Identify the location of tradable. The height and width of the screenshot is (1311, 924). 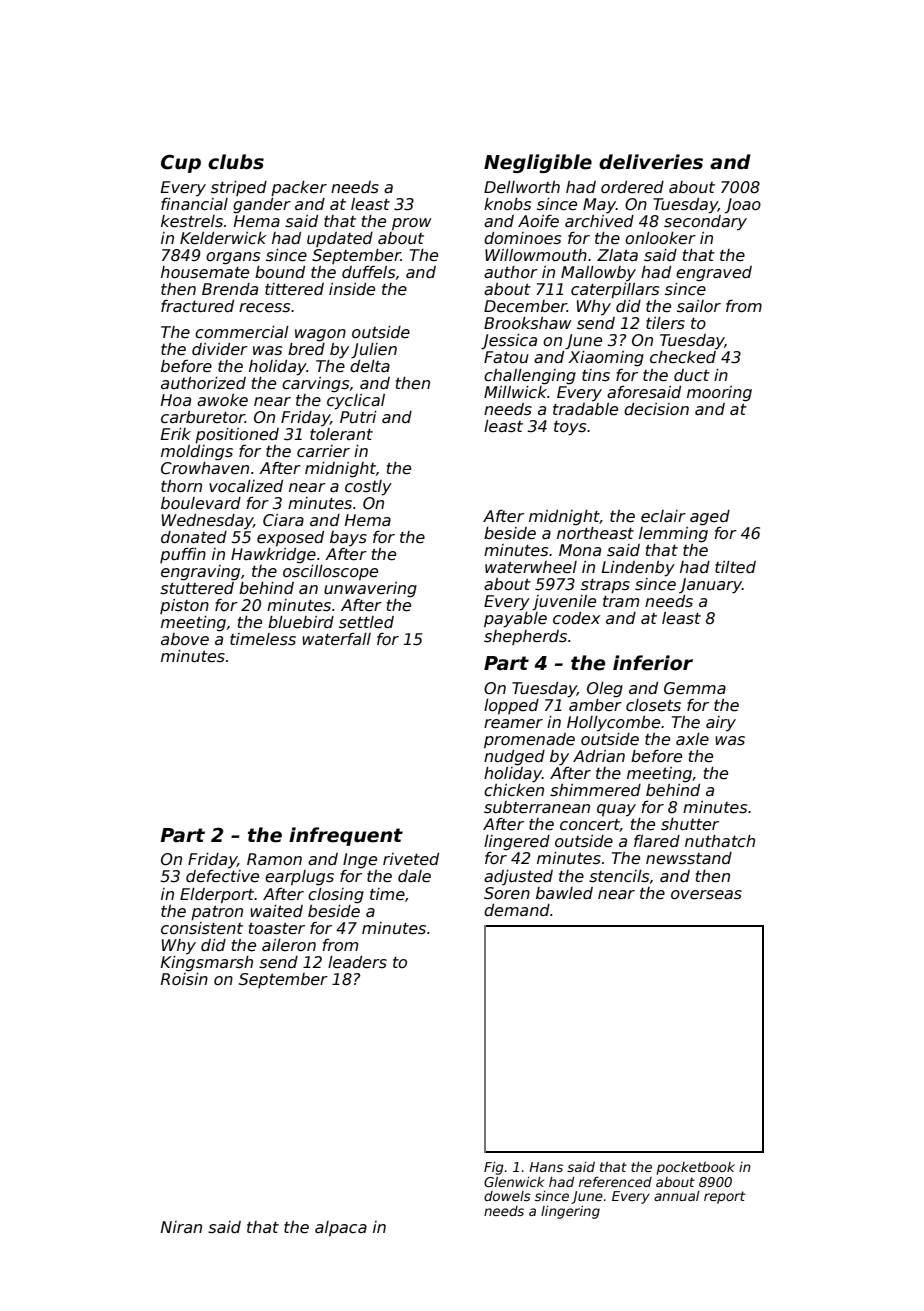
(585, 409).
